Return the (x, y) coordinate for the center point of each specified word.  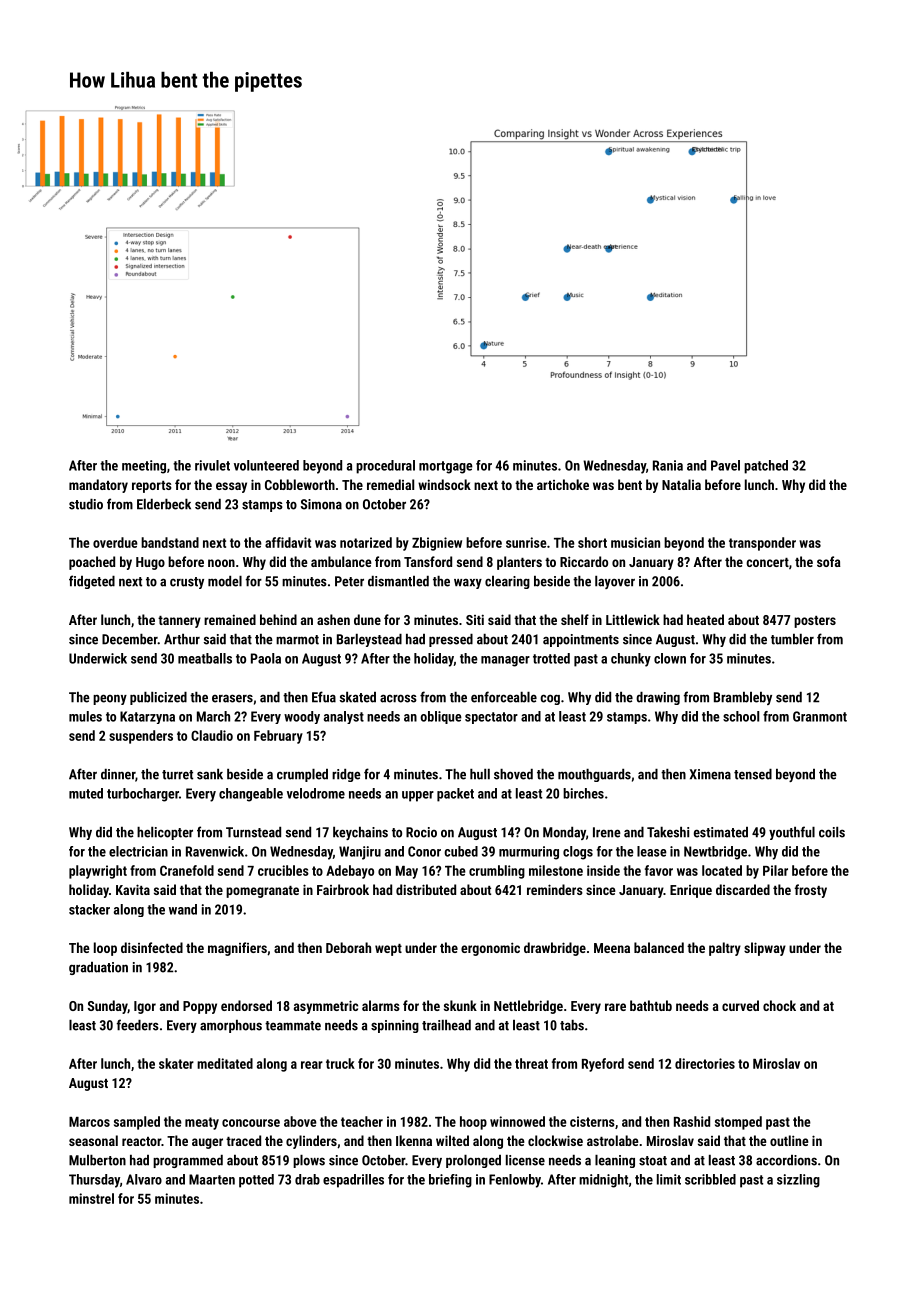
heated (705, 619)
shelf (575, 619)
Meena (612, 948)
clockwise (555, 1140)
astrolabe (613, 1140)
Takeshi (668, 832)
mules (85, 716)
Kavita (133, 889)
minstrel (91, 1198)
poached (92, 563)
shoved (513, 774)
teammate (293, 1026)
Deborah (348, 947)
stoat (653, 1161)
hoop (473, 1123)
